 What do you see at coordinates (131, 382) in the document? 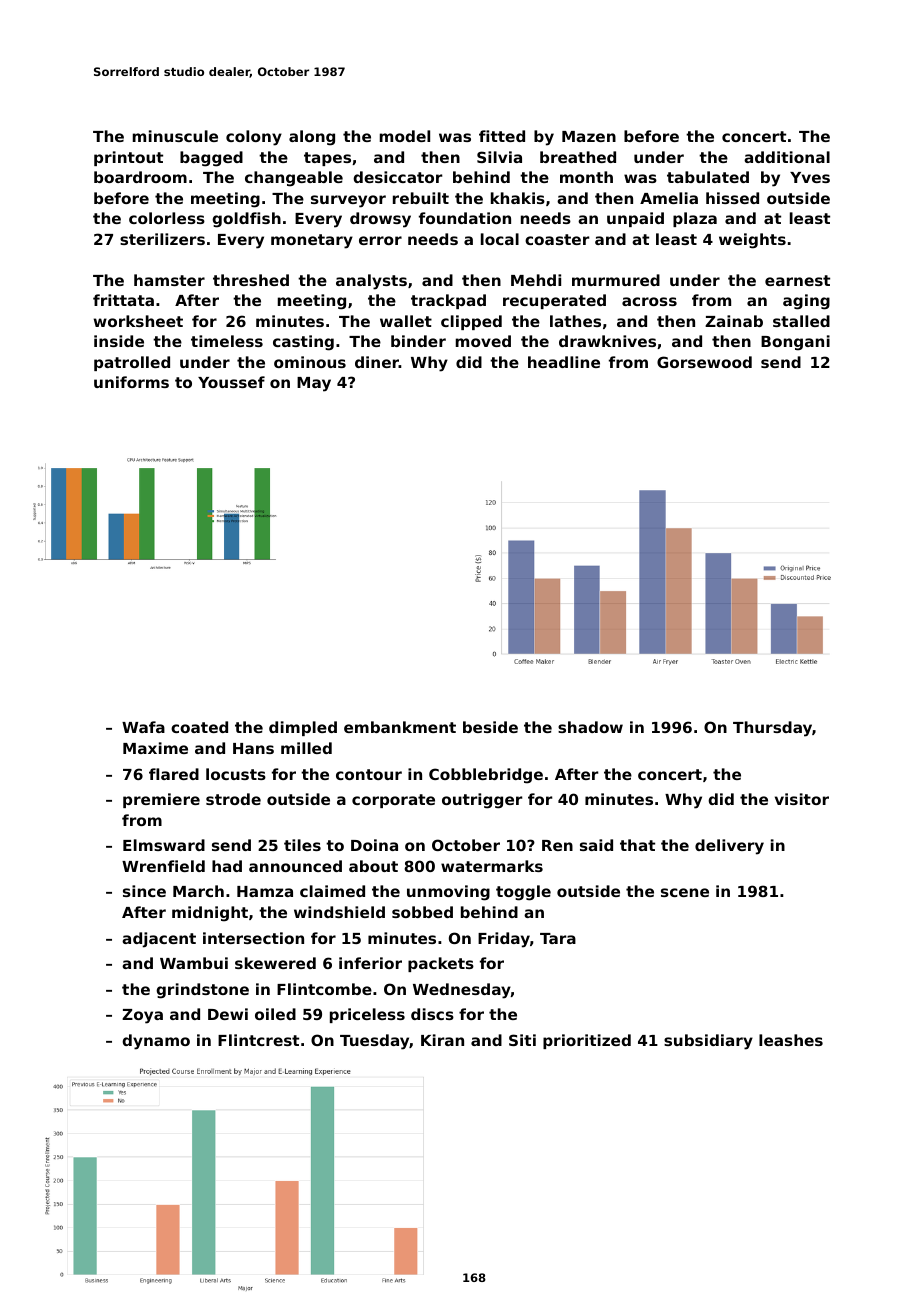
I see `uniforms` at bounding box center [131, 382].
